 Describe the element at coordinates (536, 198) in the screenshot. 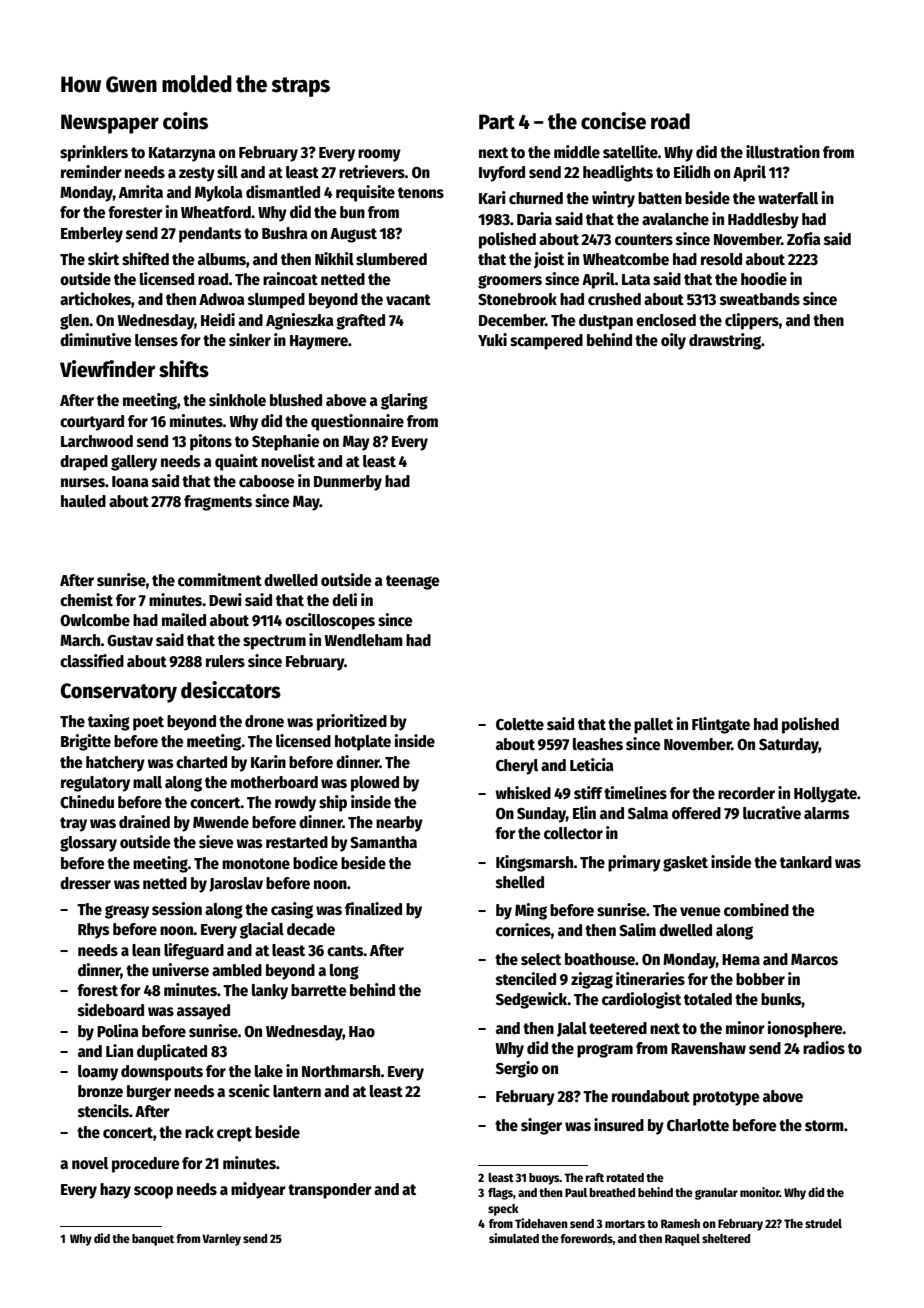

I see `churned` at that location.
